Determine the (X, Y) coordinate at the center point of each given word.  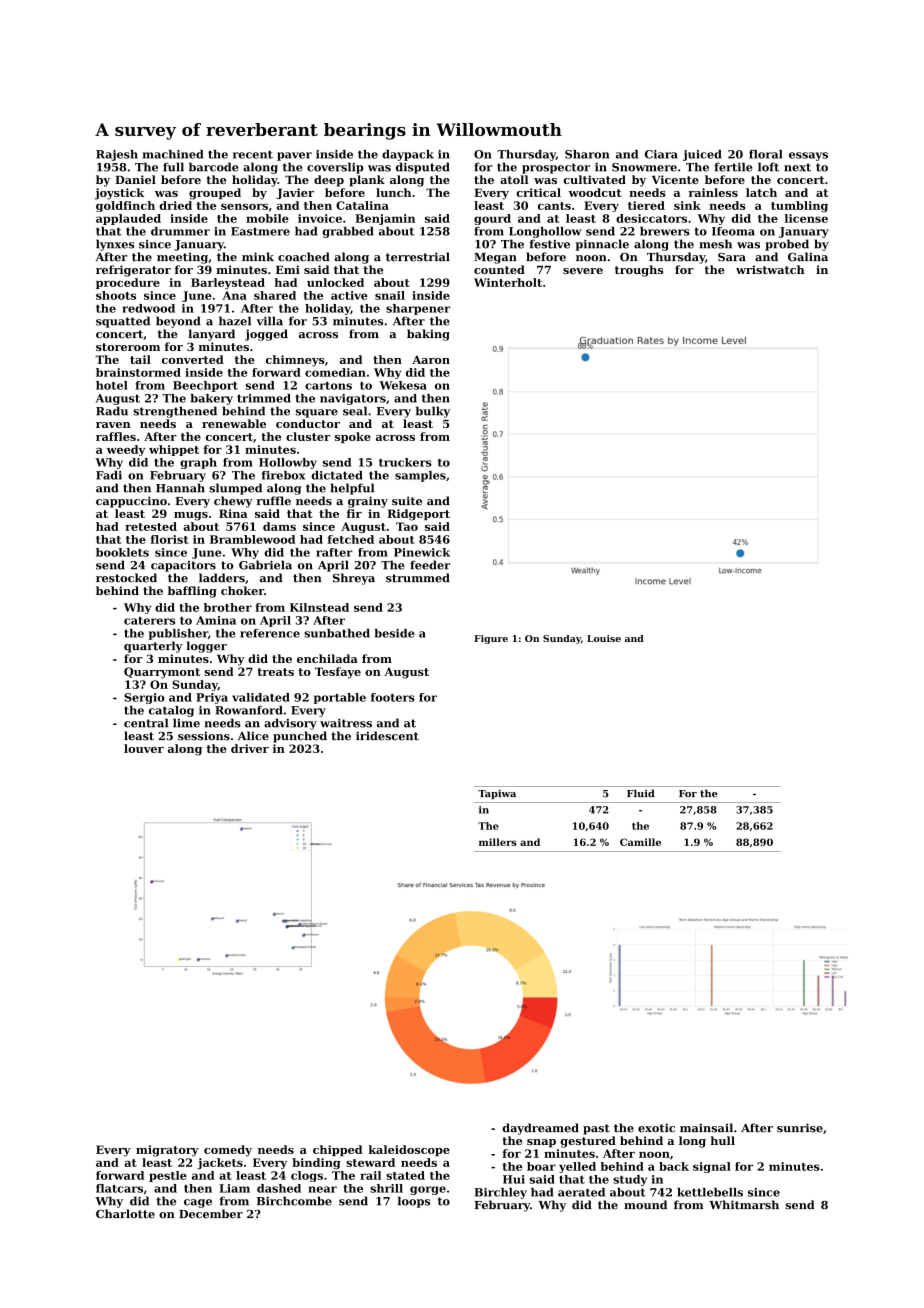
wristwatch (770, 269)
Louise (604, 638)
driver (250, 748)
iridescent (387, 736)
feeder (430, 565)
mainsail (706, 1128)
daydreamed (540, 1129)
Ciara (661, 154)
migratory (167, 1151)
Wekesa (403, 385)
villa (269, 321)
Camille (640, 842)
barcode (213, 167)
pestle (168, 1176)
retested (151, 526)
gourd (492, 219)
